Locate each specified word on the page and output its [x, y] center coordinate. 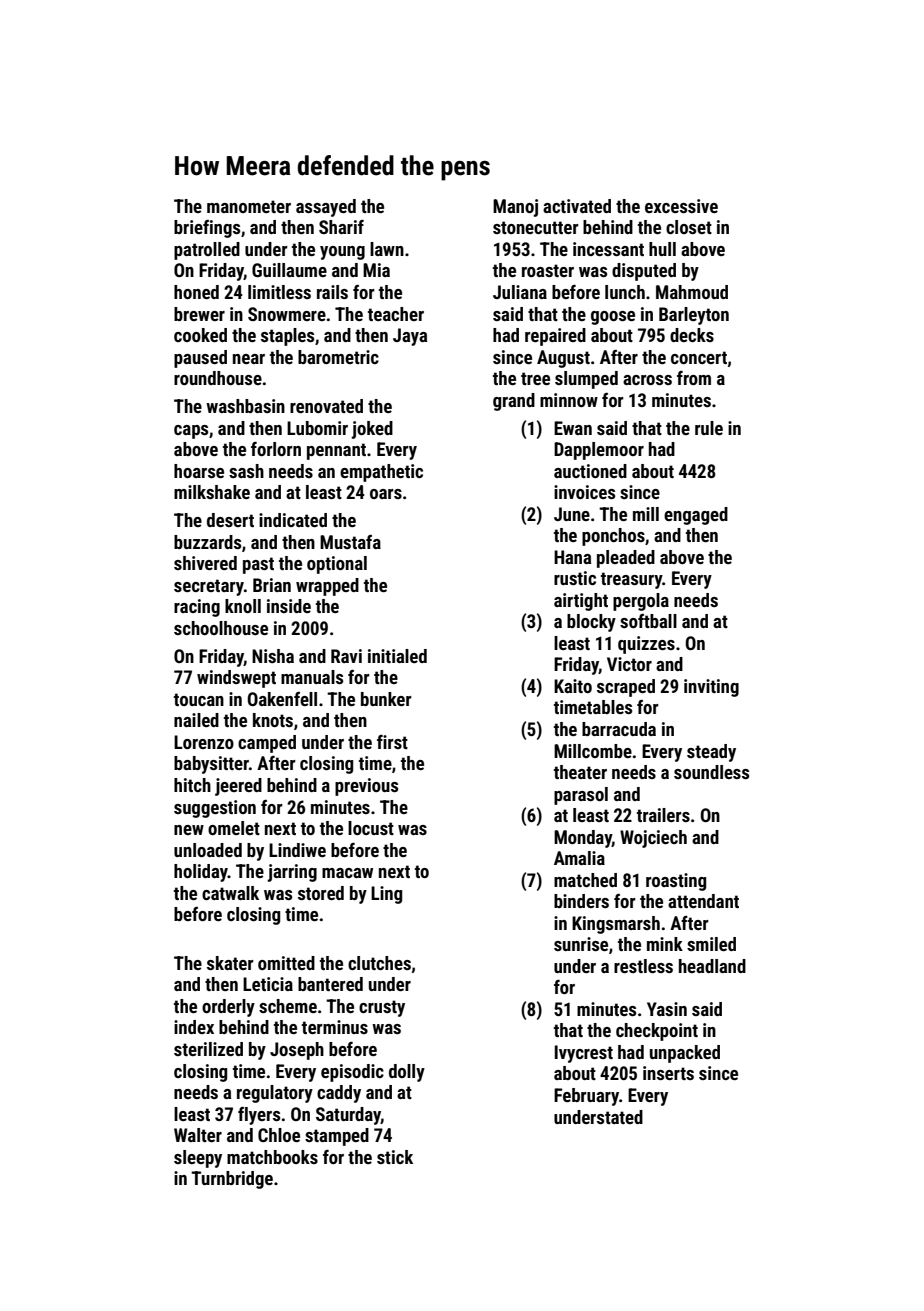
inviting [711, 688]
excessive [681, 206]
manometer [249, 206]
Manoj [515, 208]
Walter [198, 1135]
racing [197, 608]
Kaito [573, 686]
